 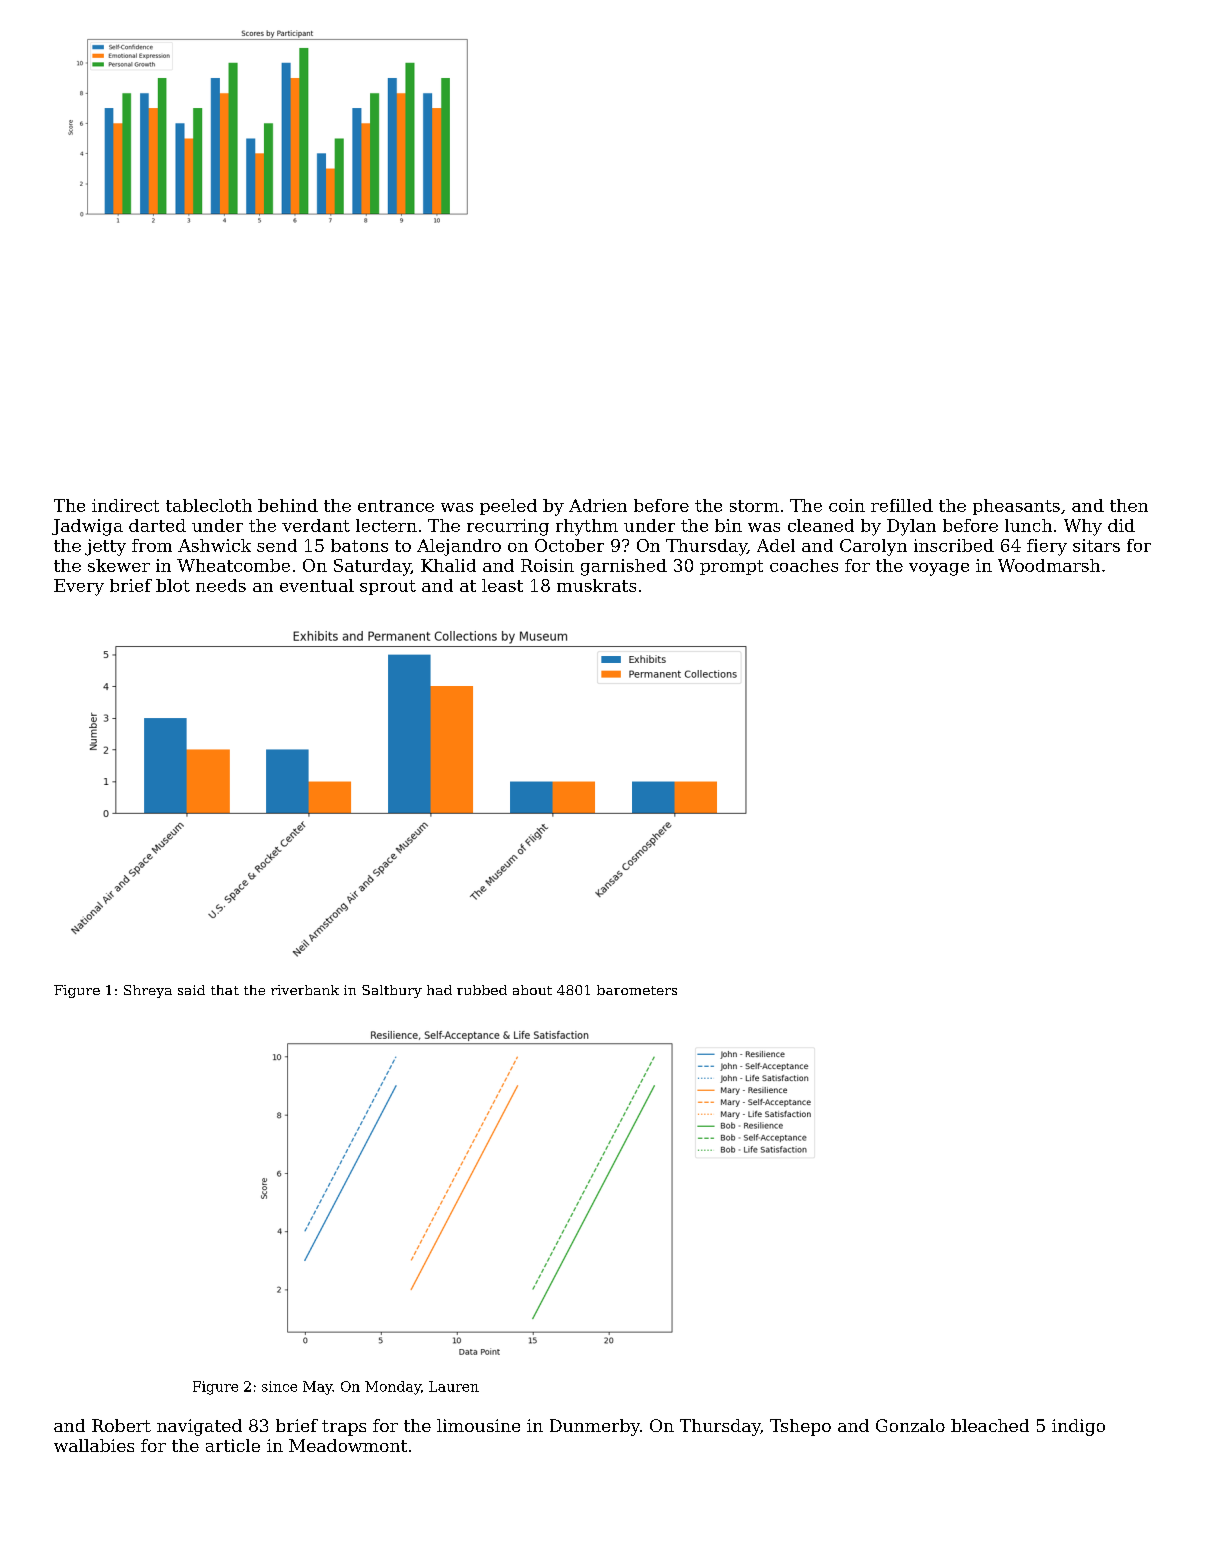 What do you see at coordinates (502, 585) in the document?
I see `least` at bounding box center [502, 585].
